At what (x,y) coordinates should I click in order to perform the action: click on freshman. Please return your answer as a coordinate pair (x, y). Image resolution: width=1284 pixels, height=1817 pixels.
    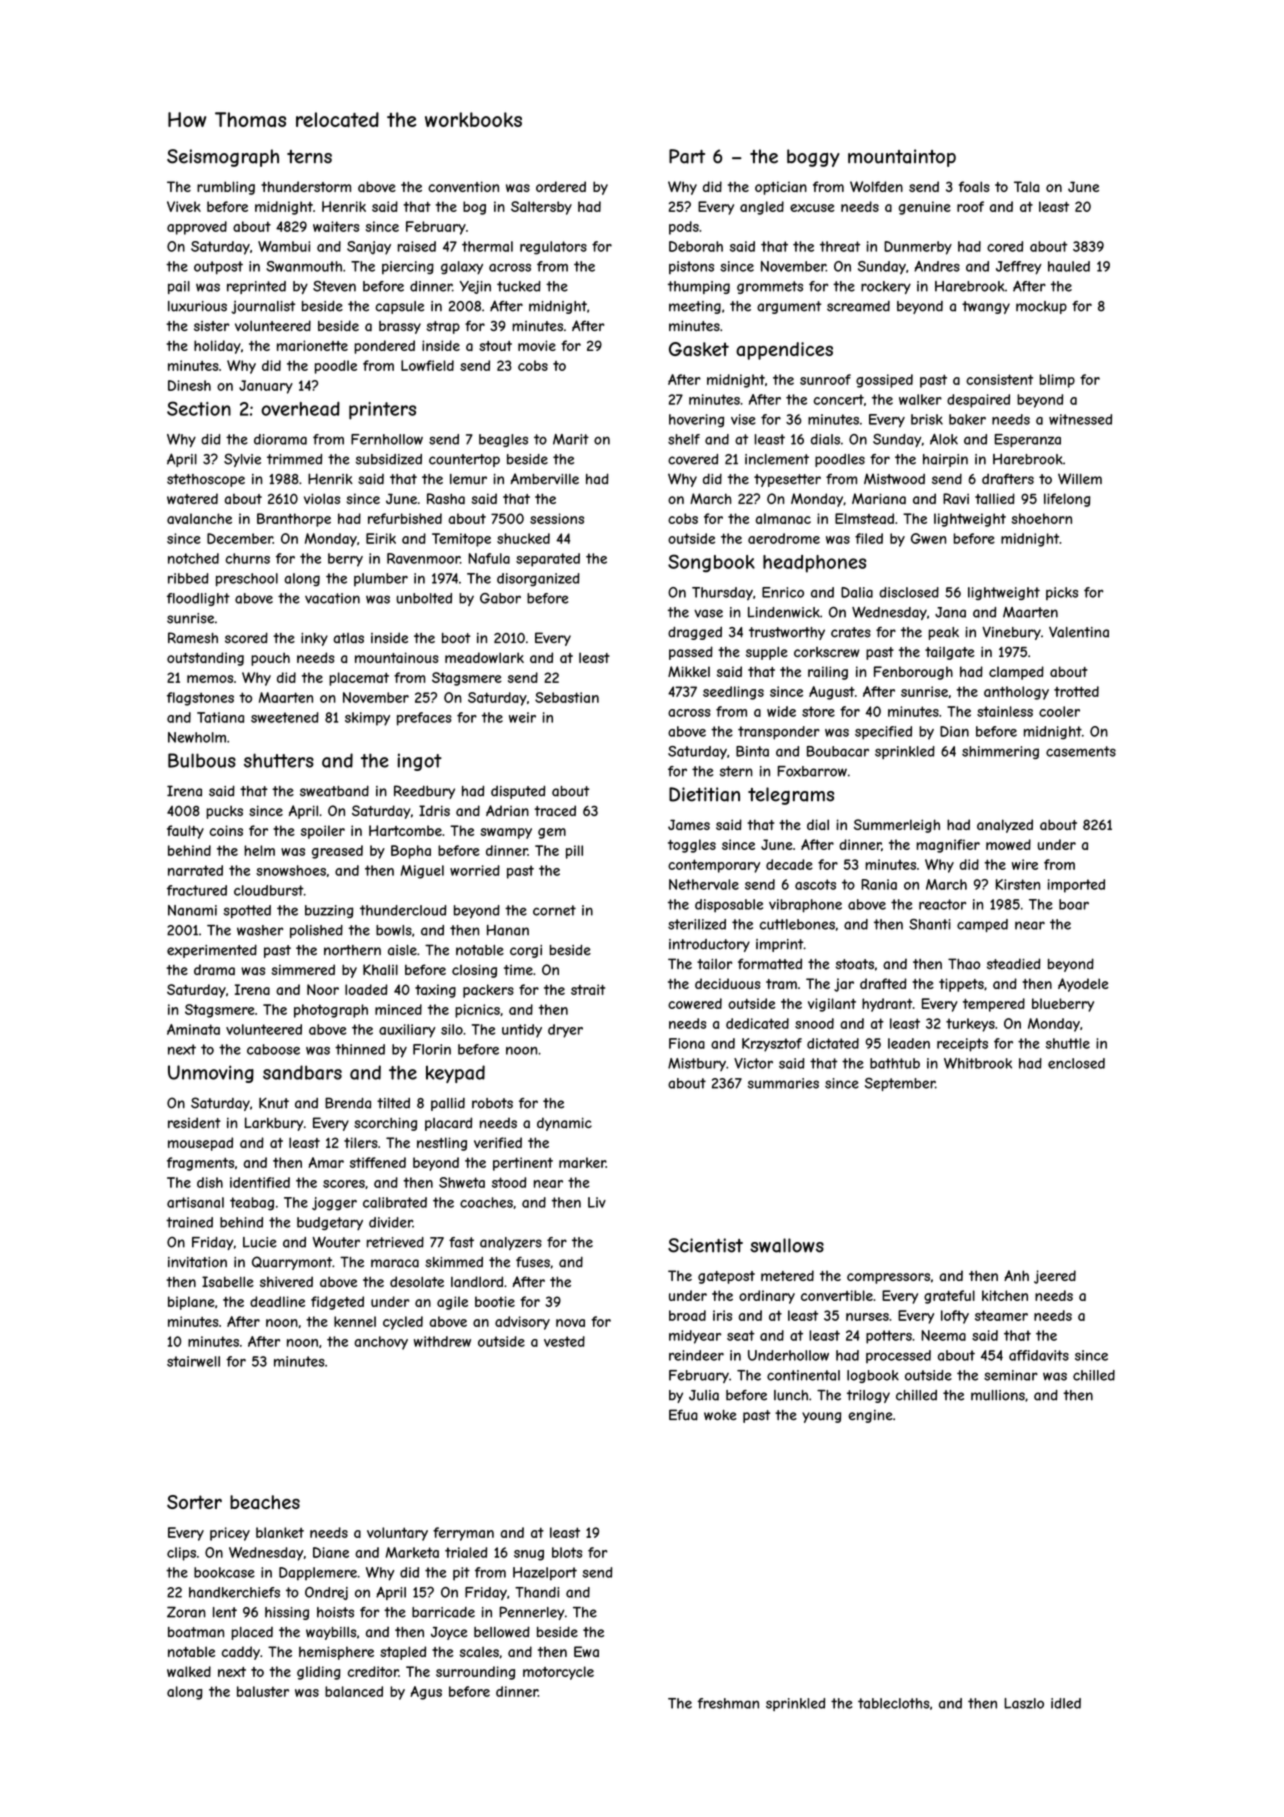
    Looking at the image, I should click on (728, 1703).
